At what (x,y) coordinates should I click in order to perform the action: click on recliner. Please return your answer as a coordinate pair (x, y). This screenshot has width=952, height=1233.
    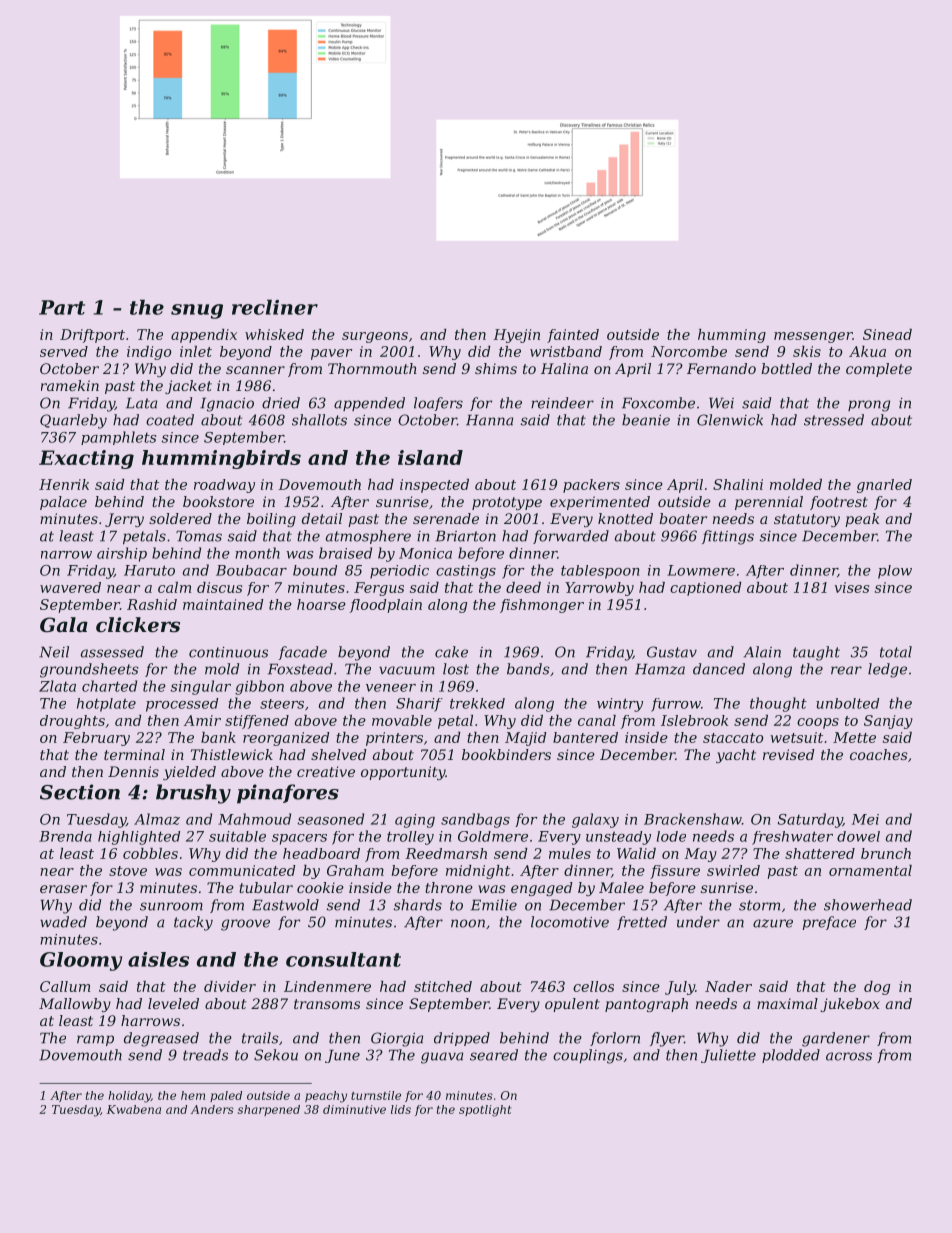
    Looking at the image, I should click on (275, 307).
